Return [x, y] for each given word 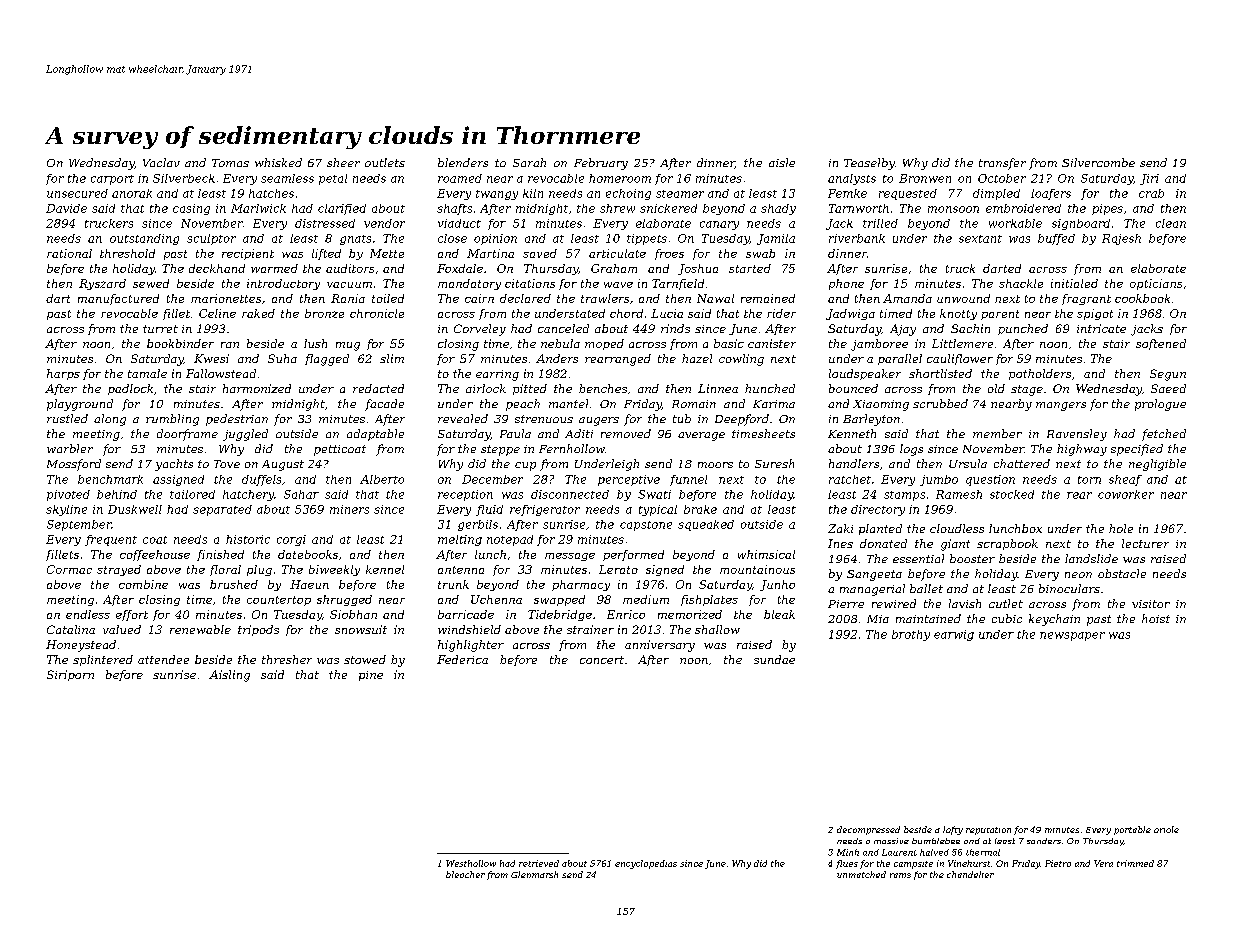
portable [1132, 830]
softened [1161, 344]
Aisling [229, 676]
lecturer [1145, 543]
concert [602, 660]
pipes [1107, 209]
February [601, 164]
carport [112, 180]
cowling [741, 360]
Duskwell [135, 509]
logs [911, 450]
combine [143, 584]
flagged [327, 360]
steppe [500, 450]
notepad [510, 540]
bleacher [465, 874]
